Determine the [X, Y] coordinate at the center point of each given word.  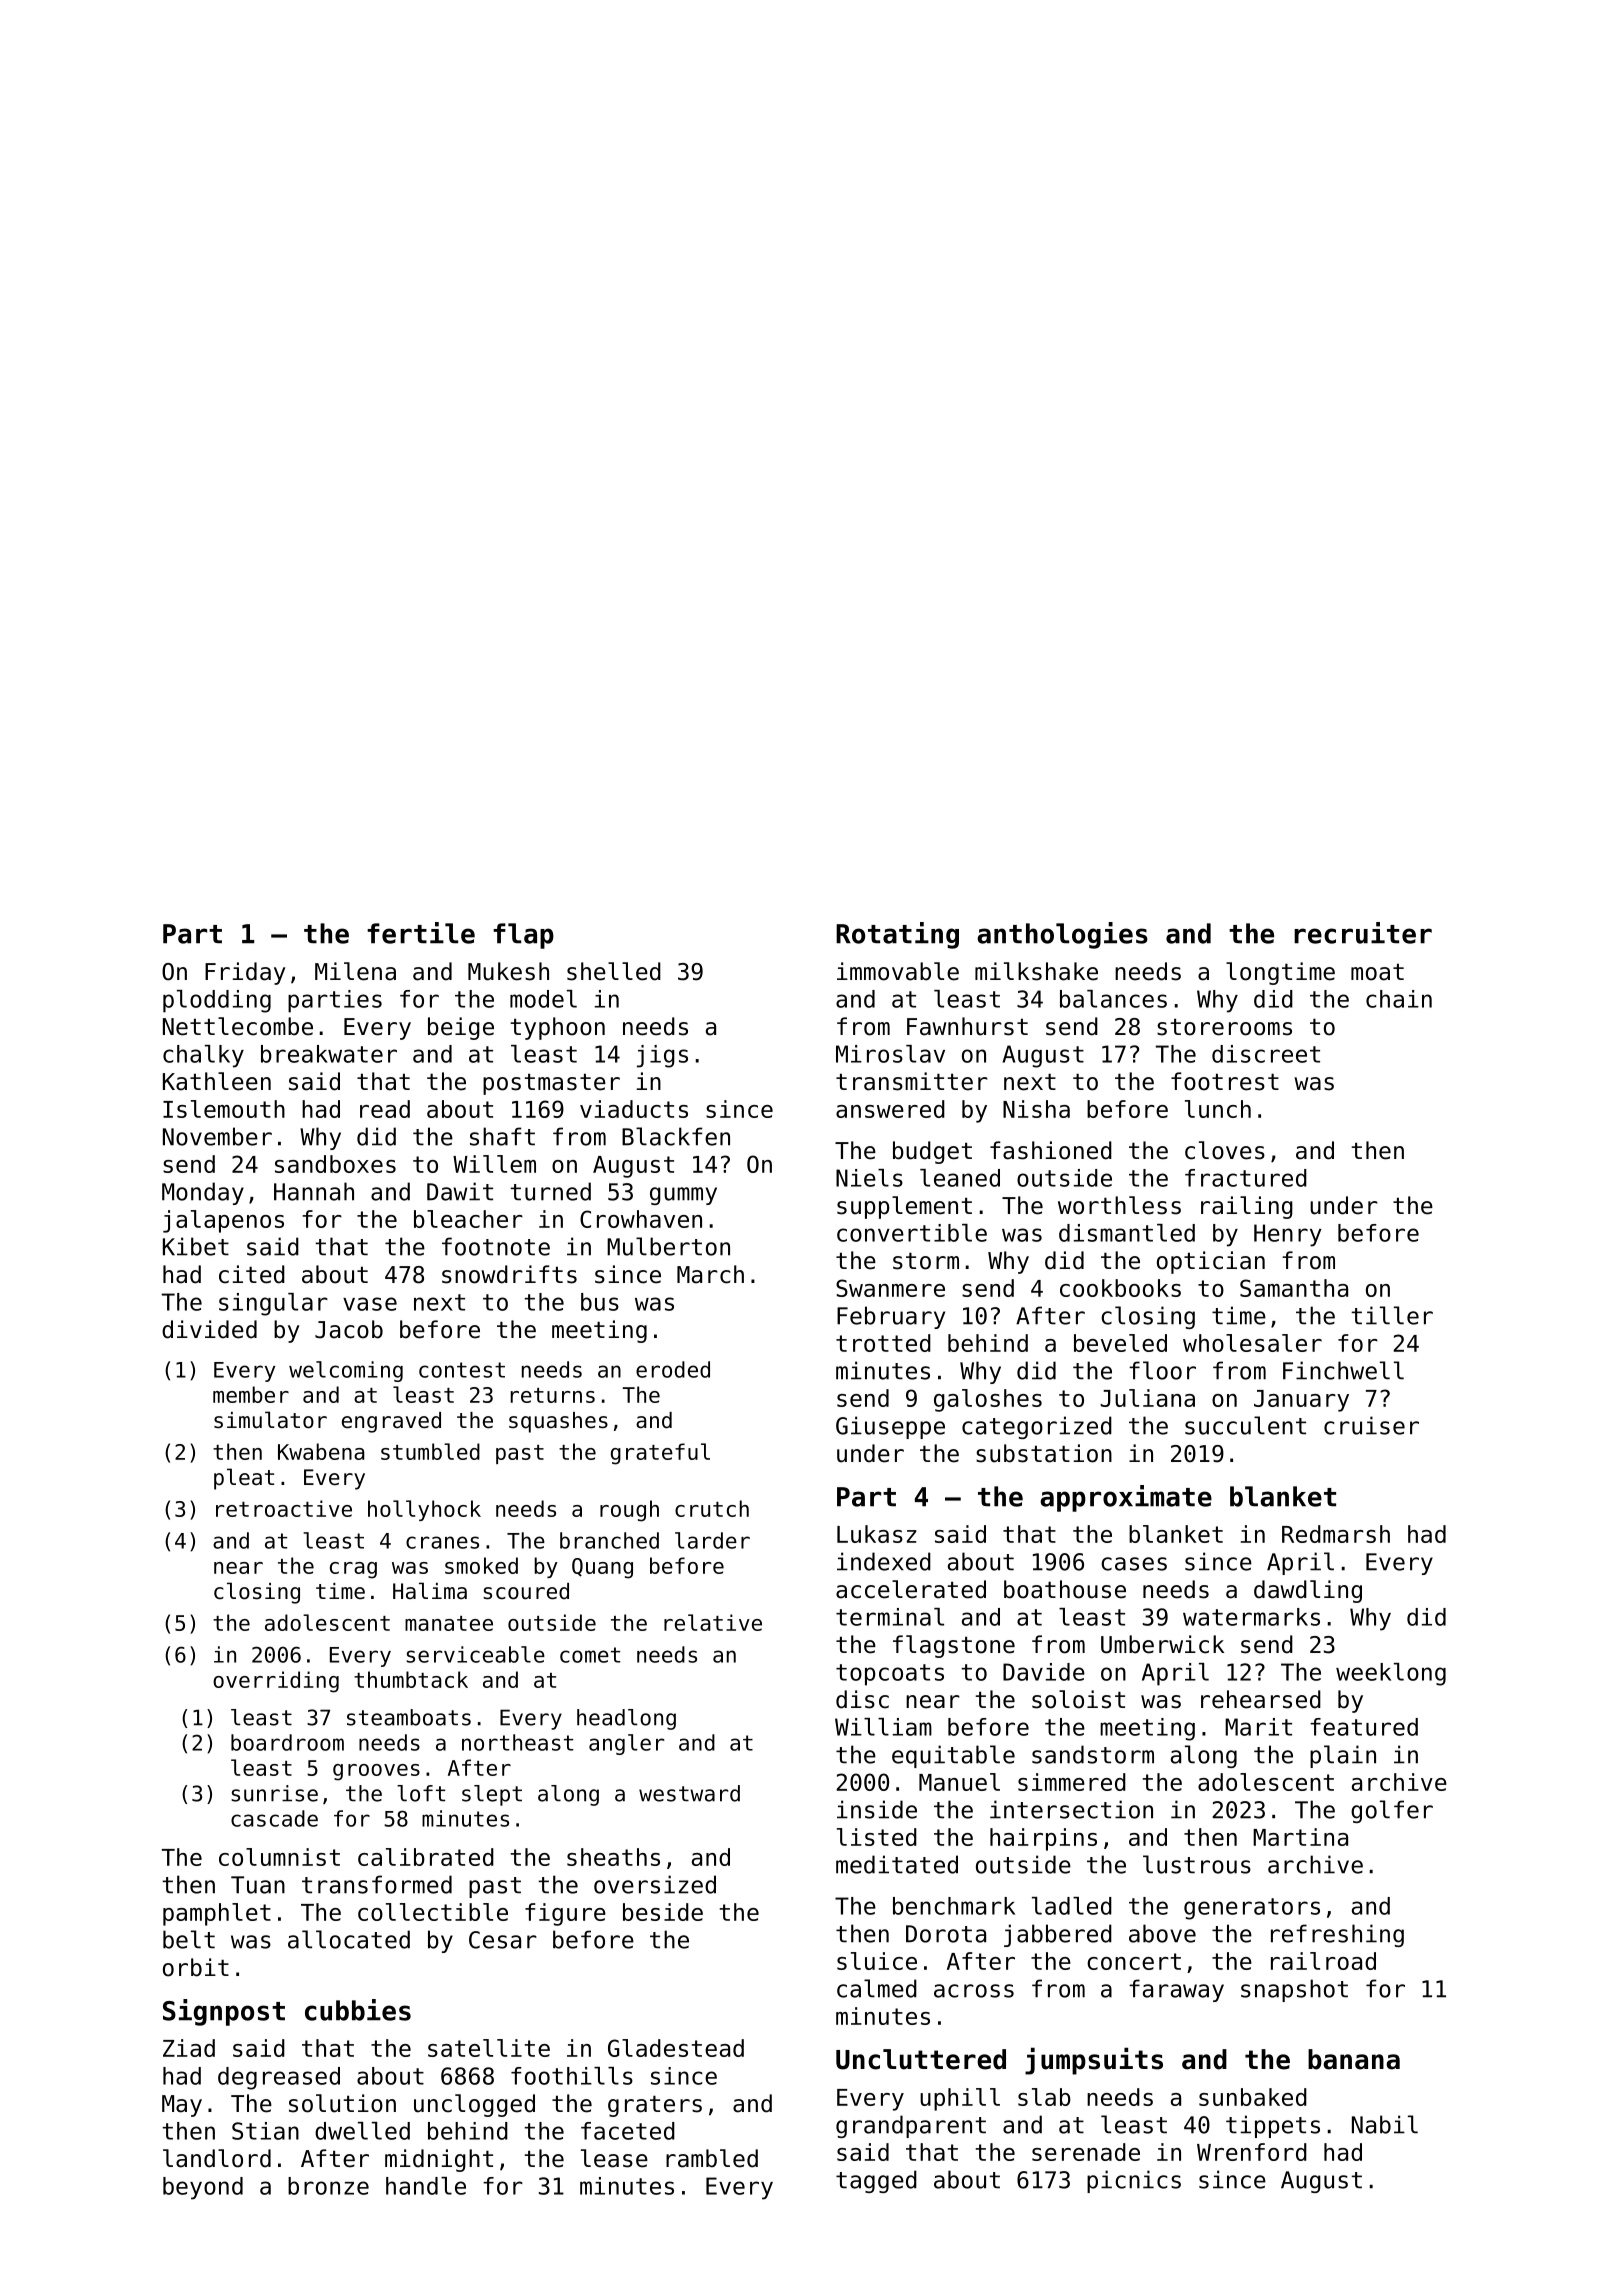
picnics [1134, 2181]
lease [614, 2158]
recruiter [1363, 933]
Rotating [897, 935]
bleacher [468, 1219]
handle [426, 2186]
